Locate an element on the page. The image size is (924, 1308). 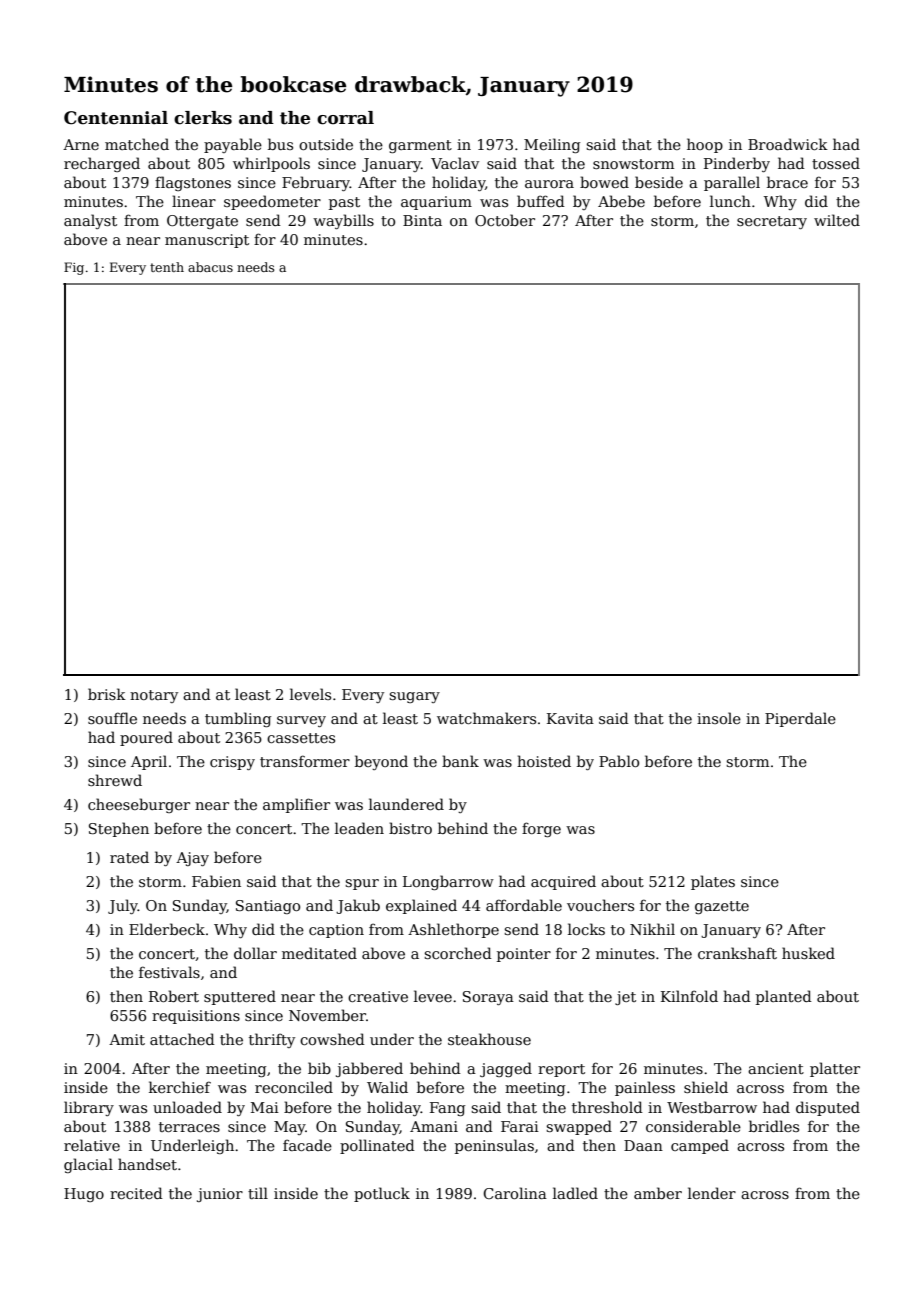
Meiling is located at coordinates (552, 145).
